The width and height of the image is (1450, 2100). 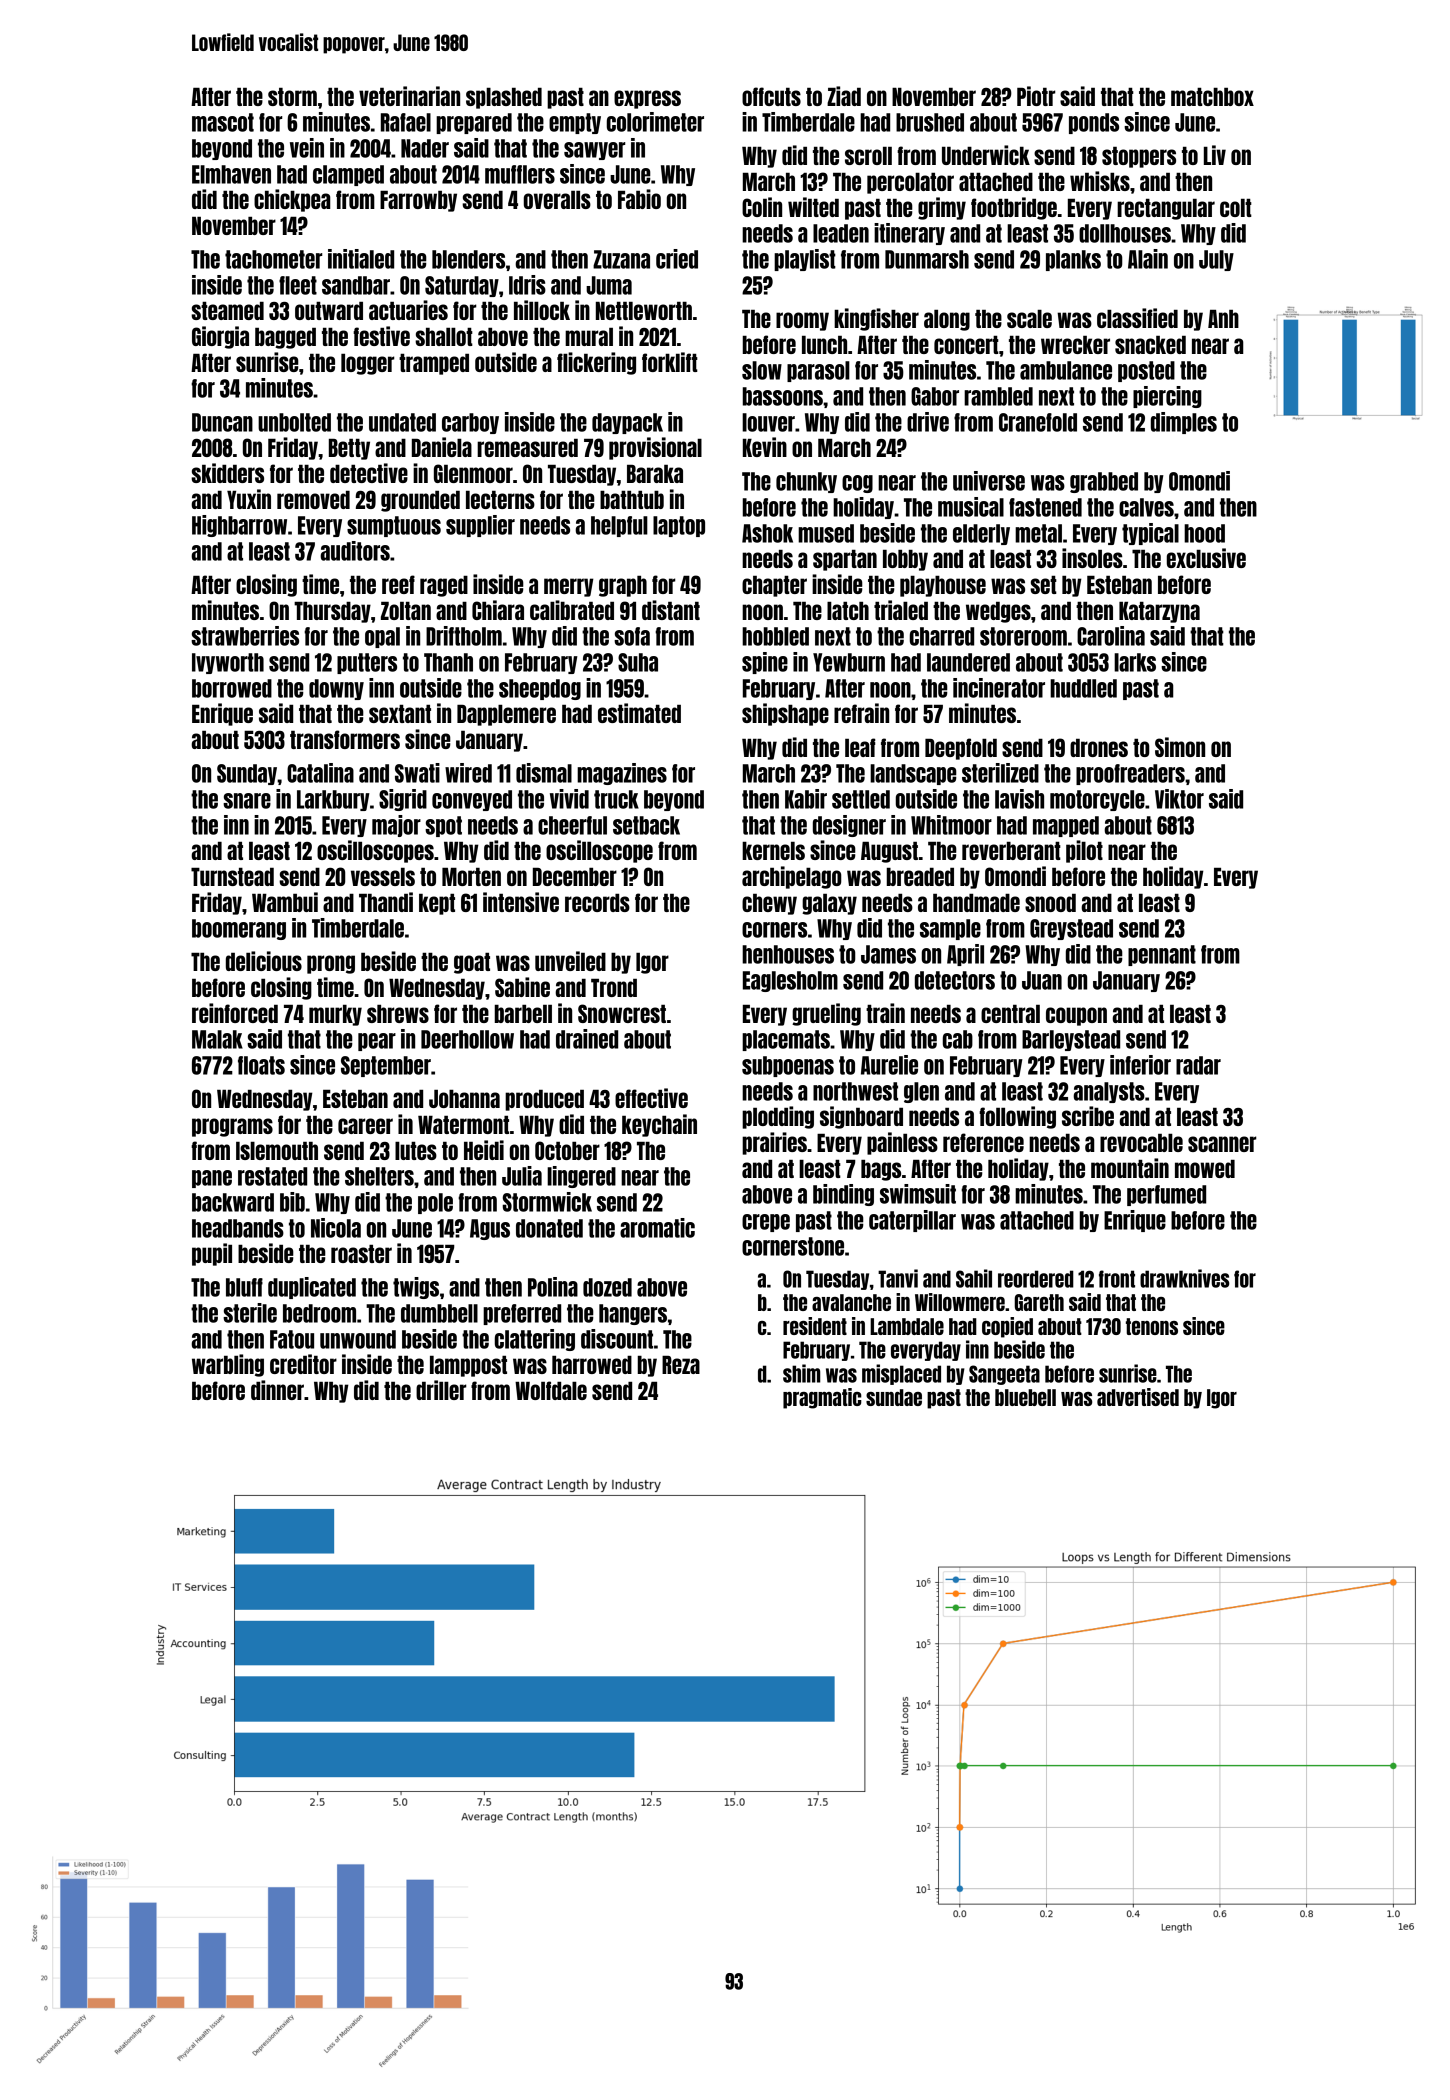 What do you see at coordinates (955, 980) in the image?
I see `detectors` at bounding box center [955, 980].
